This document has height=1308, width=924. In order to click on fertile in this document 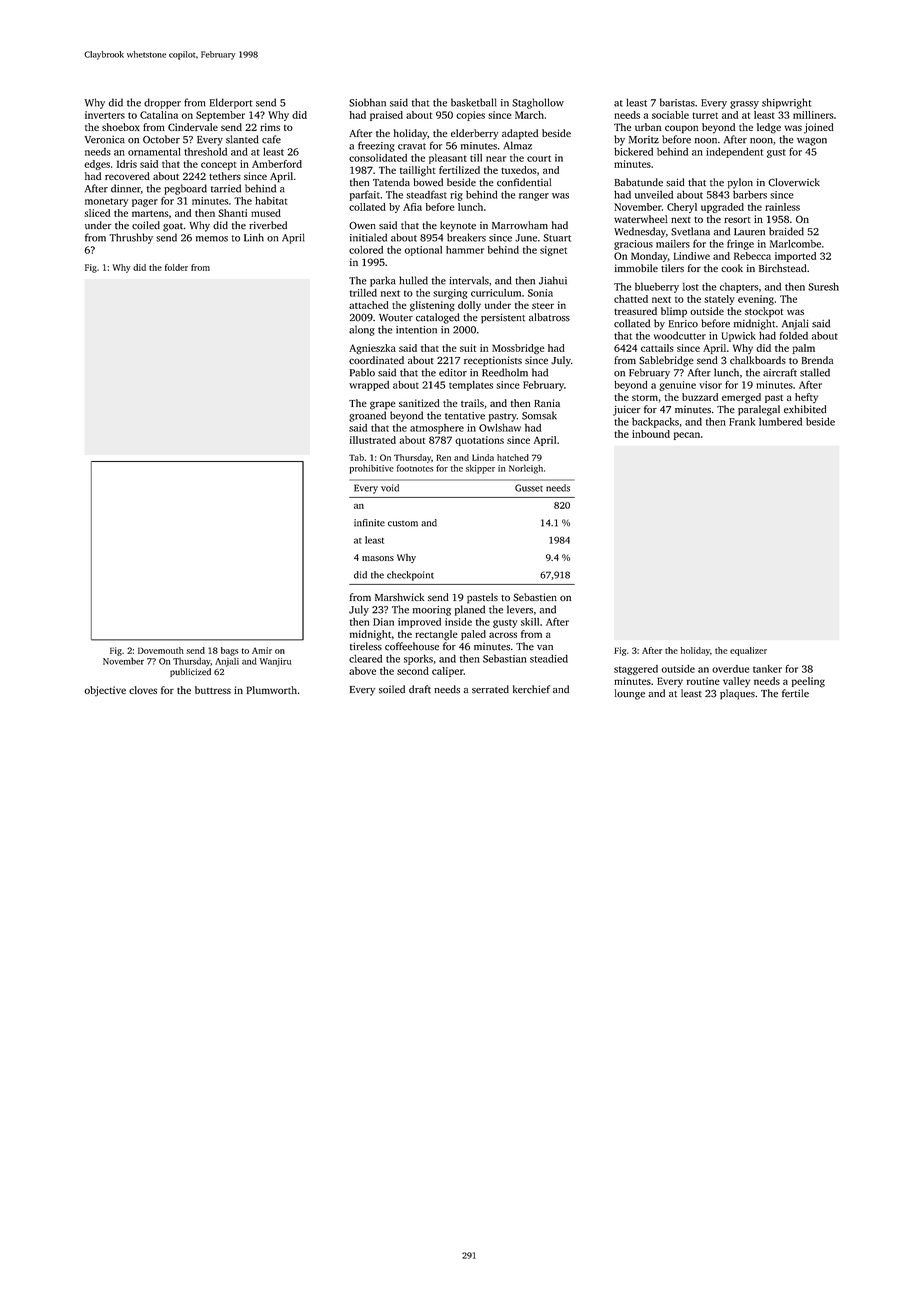, I will do `click(795, 693)`.
